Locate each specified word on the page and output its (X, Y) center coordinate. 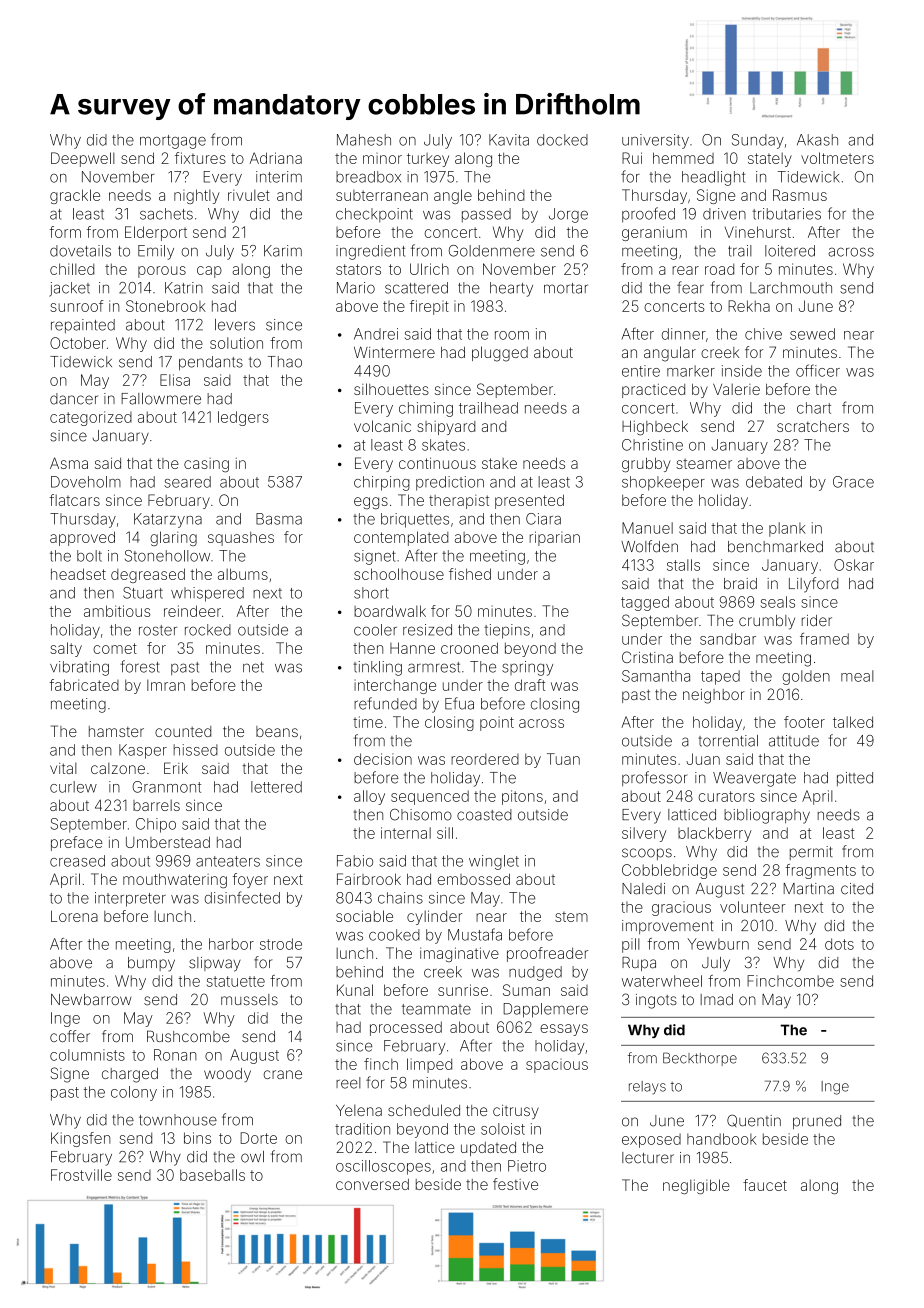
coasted (484, 815)
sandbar (728, 639)
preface (76, 843)
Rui (632, 158)
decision (383, 759)
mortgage (173, 142)
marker (691, 371)
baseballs (212, 1175)
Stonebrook (166, 306)
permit (811, 853)
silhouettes (391, 389)
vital (63, 768)
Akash (817, 140)
